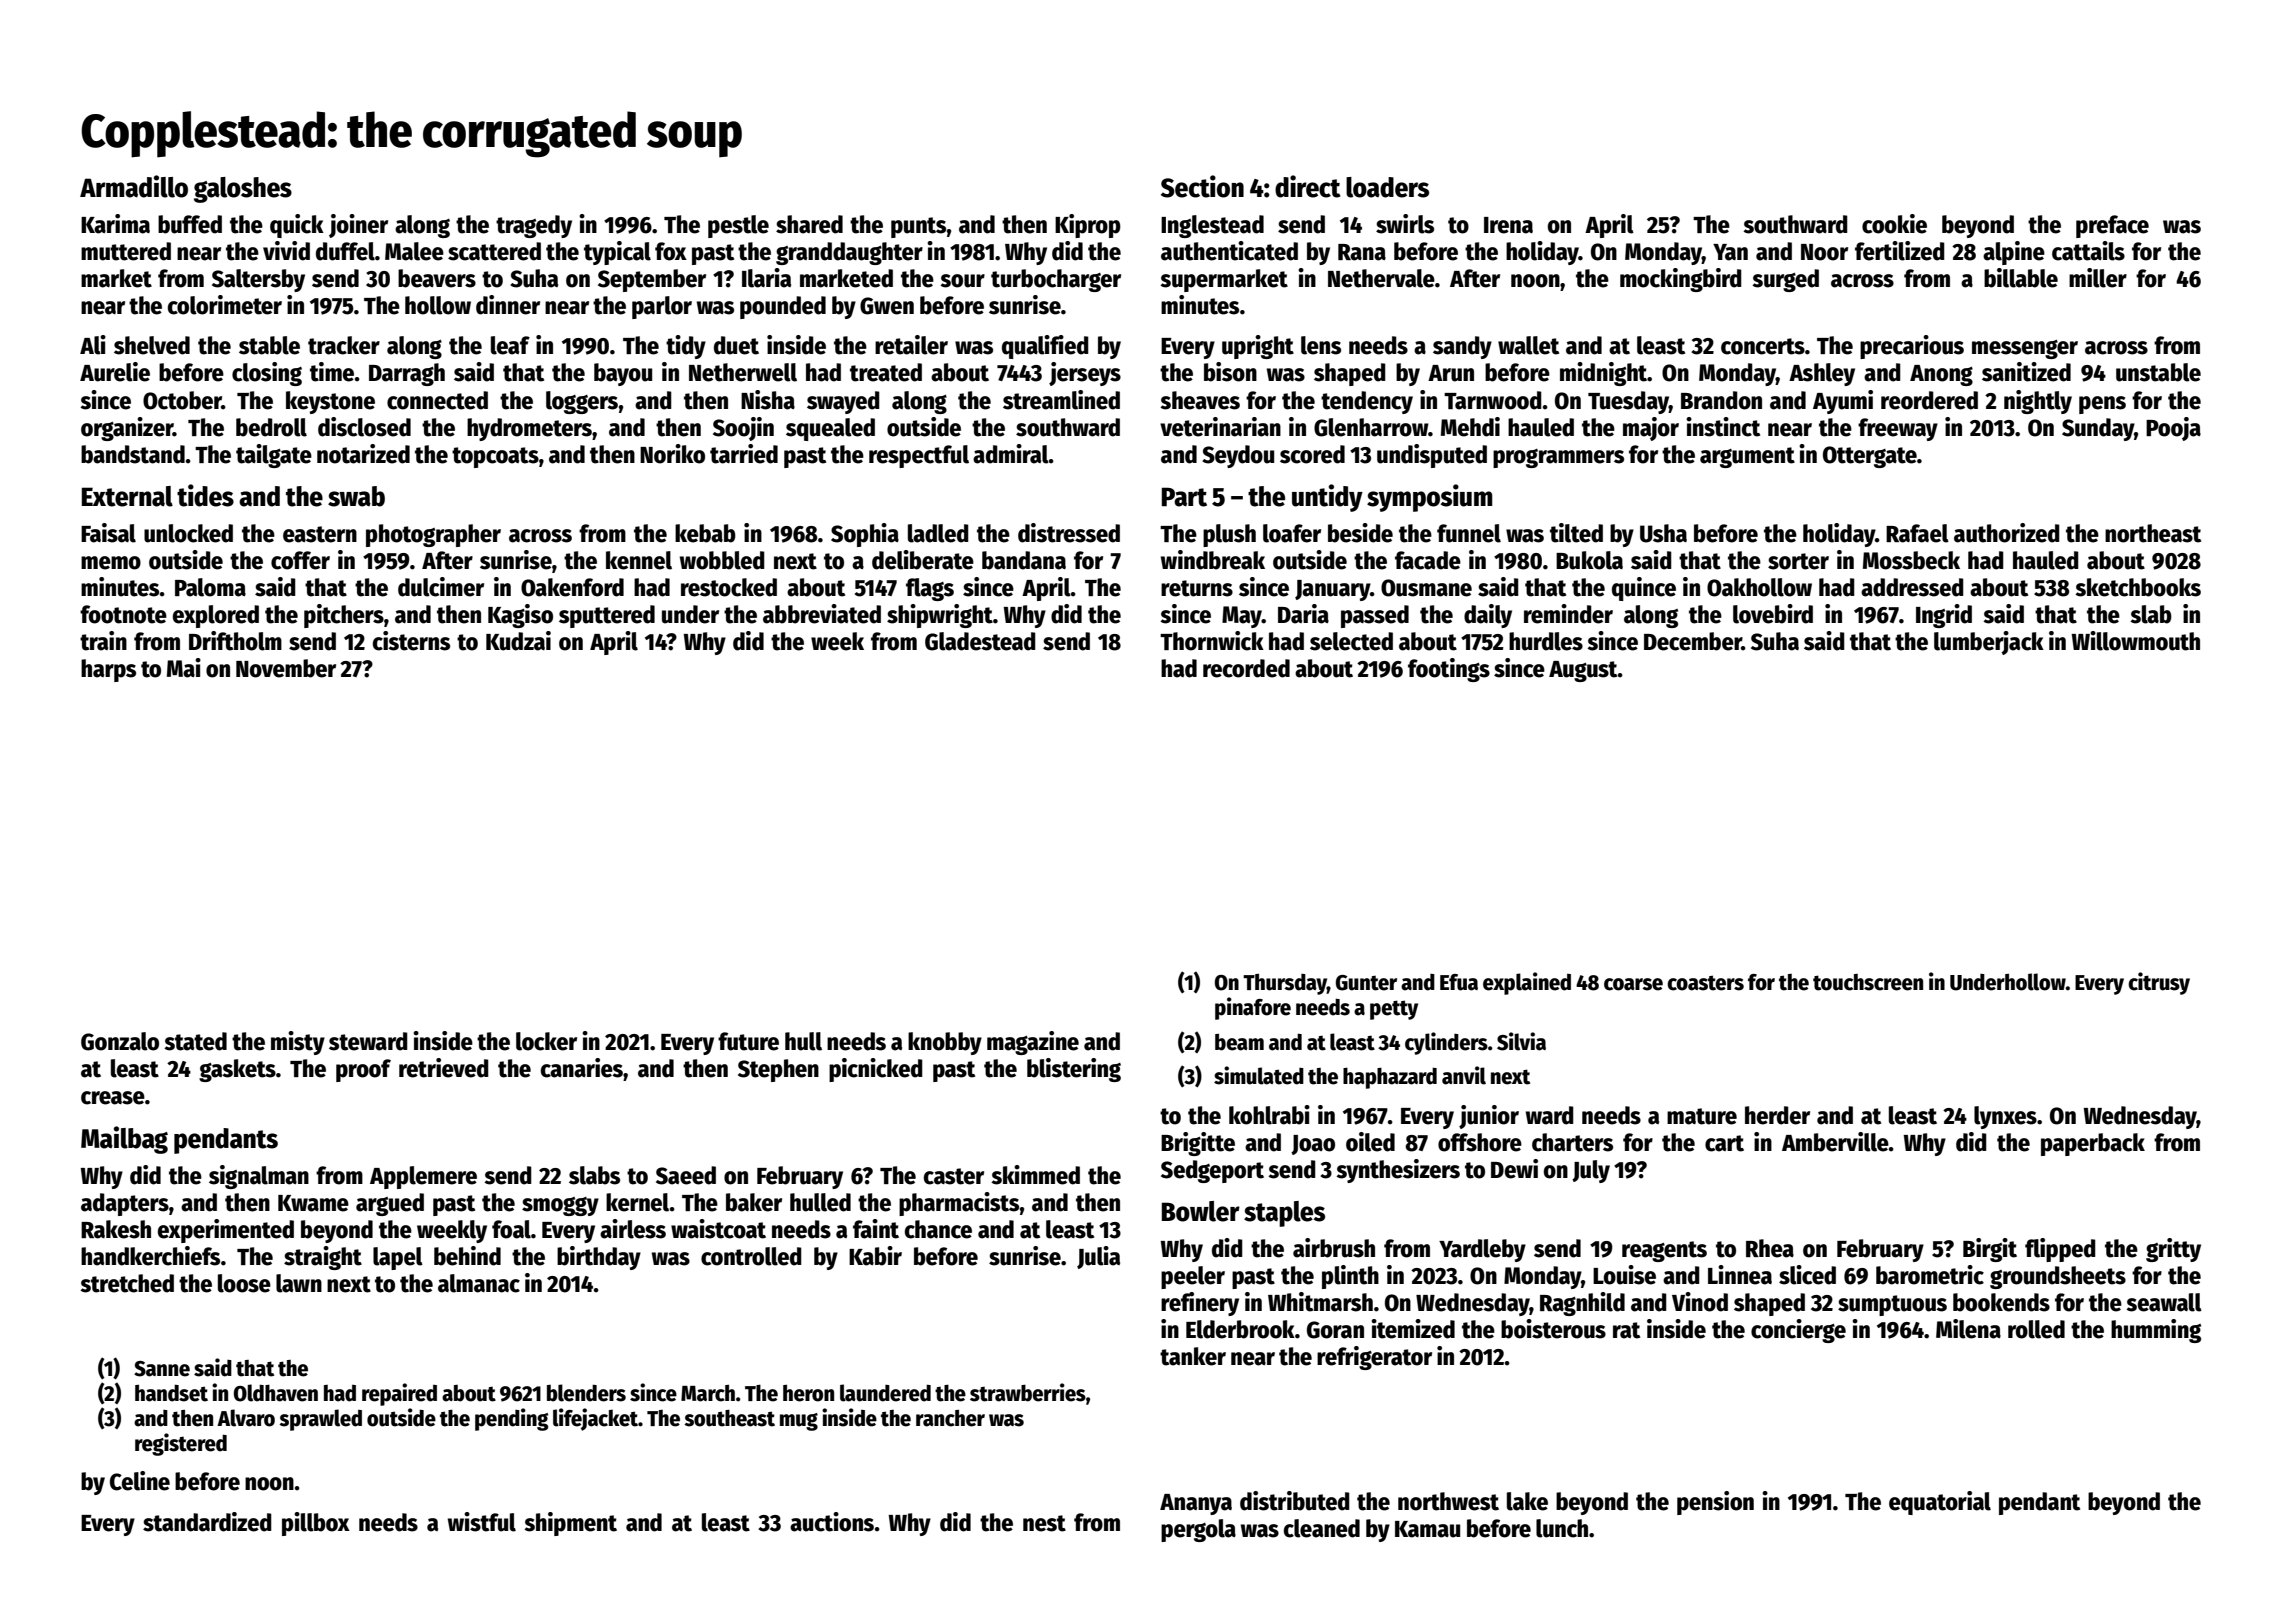 Image resolution: width=2282 pixels, height=1614 pixels. What do you see at coordinates (286, 668) in the document?
I see `November` at bounding box center [286, 668].
